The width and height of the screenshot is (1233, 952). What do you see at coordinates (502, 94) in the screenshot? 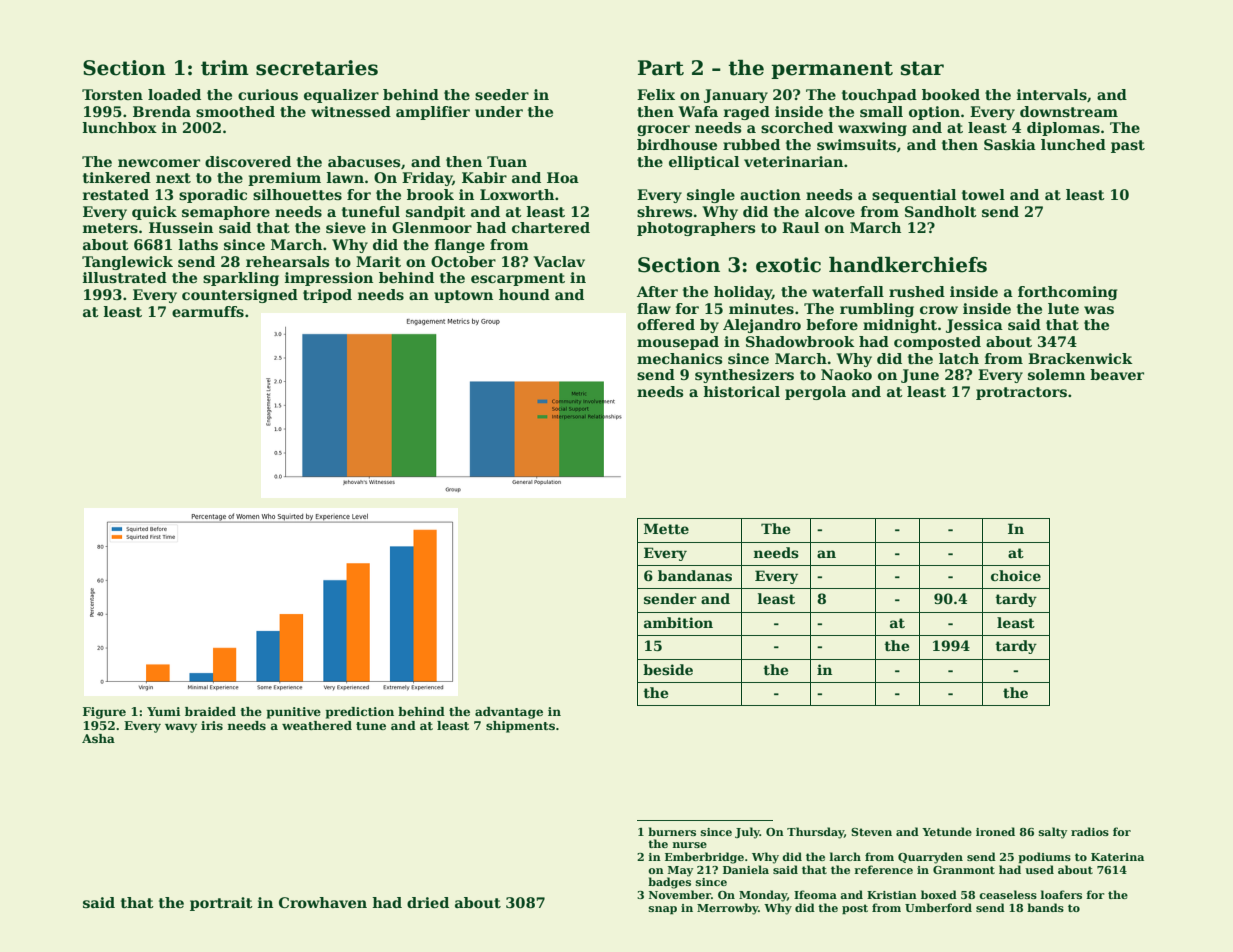
I see `seeder` at bounding box center [502, 94].
